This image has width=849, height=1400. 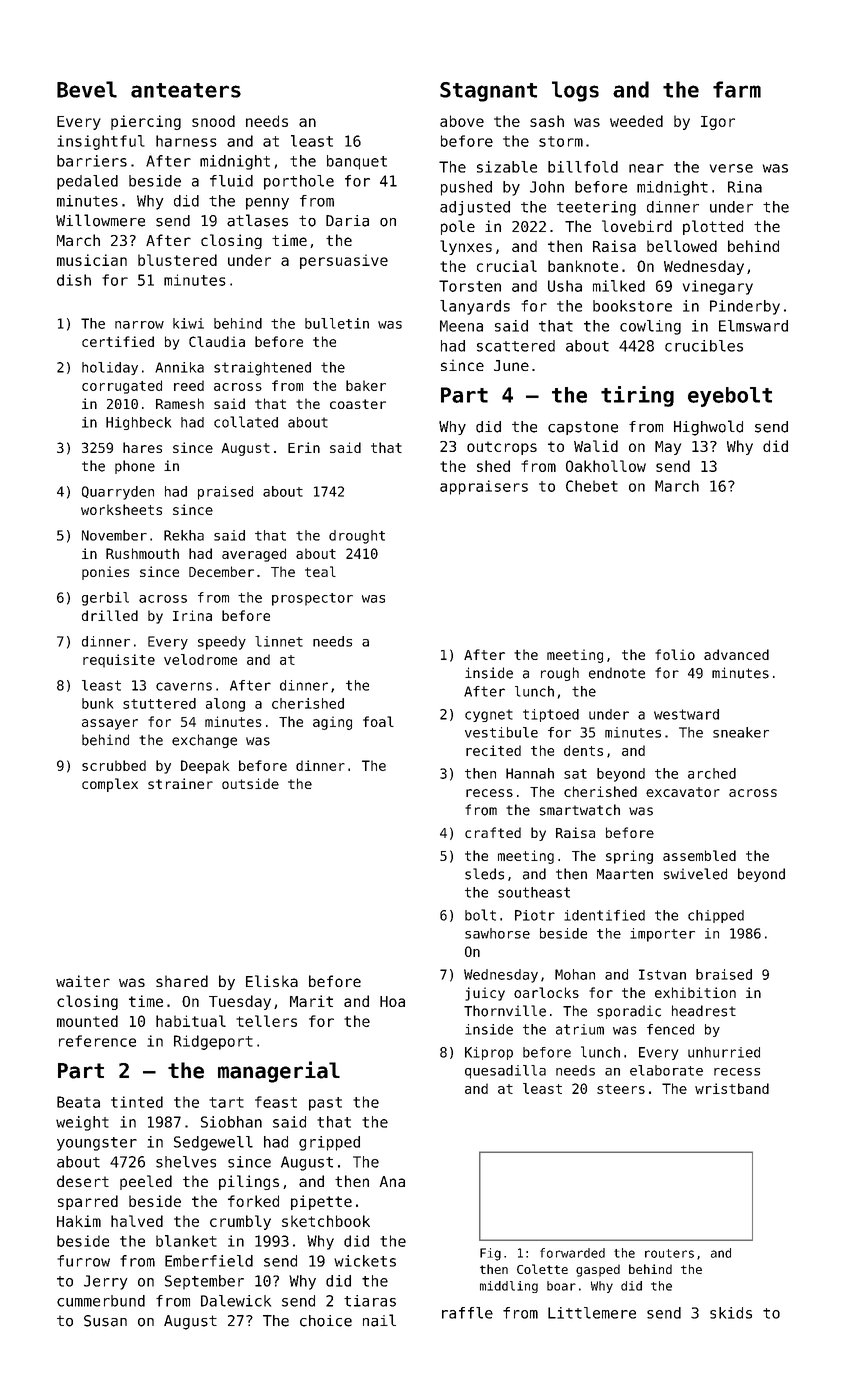 I want to click on Daria, so click(x=347, y=221).
